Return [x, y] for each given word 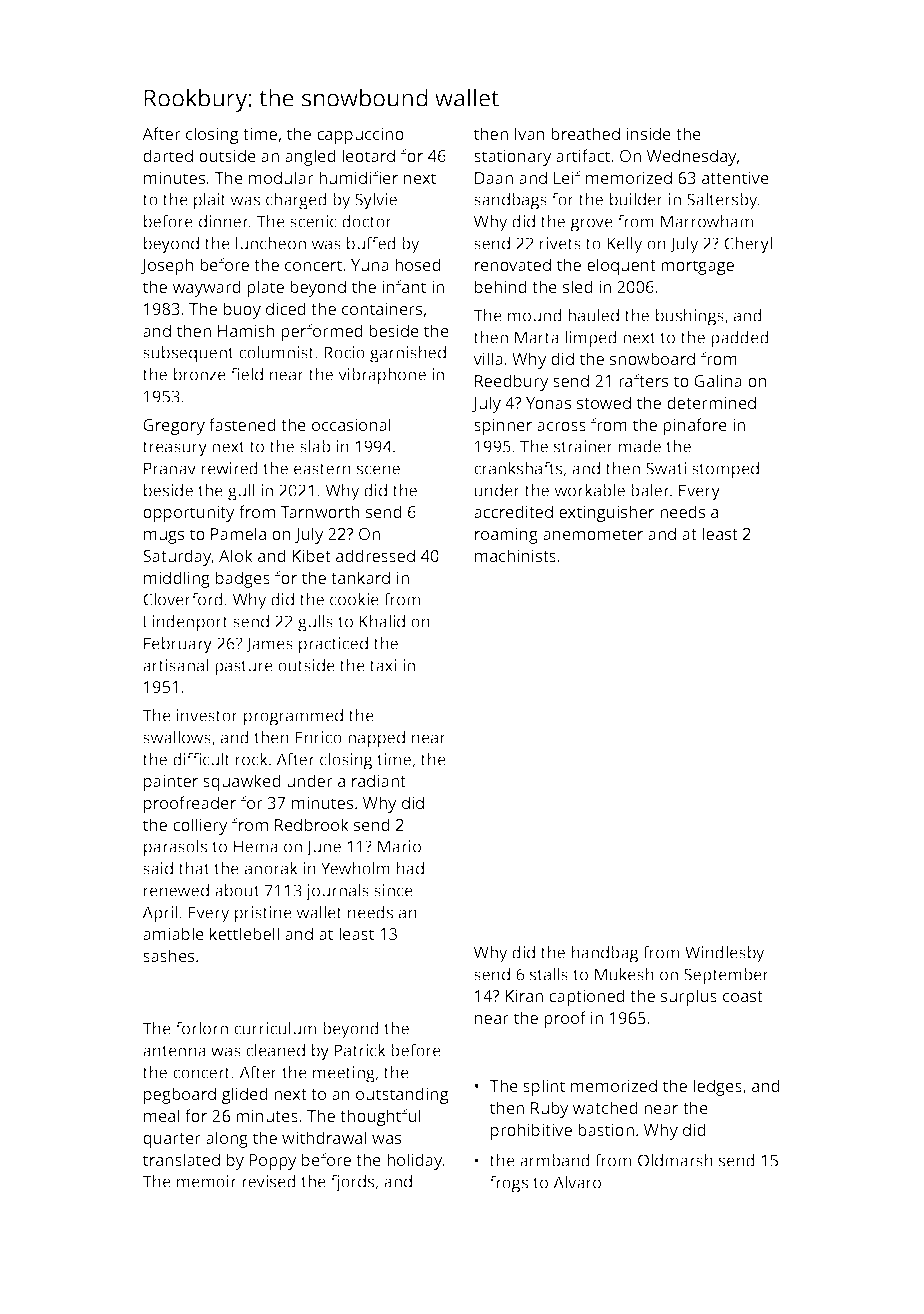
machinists [515, 555]
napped [376, 739]
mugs [164, 537]
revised [269, 1181]
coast [743, 996]
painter [171, 782]
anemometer [593, 534]
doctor [367, 221]
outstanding [402, 1095]
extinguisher [606, 513]
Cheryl [748, 245]
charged [296, 201]
